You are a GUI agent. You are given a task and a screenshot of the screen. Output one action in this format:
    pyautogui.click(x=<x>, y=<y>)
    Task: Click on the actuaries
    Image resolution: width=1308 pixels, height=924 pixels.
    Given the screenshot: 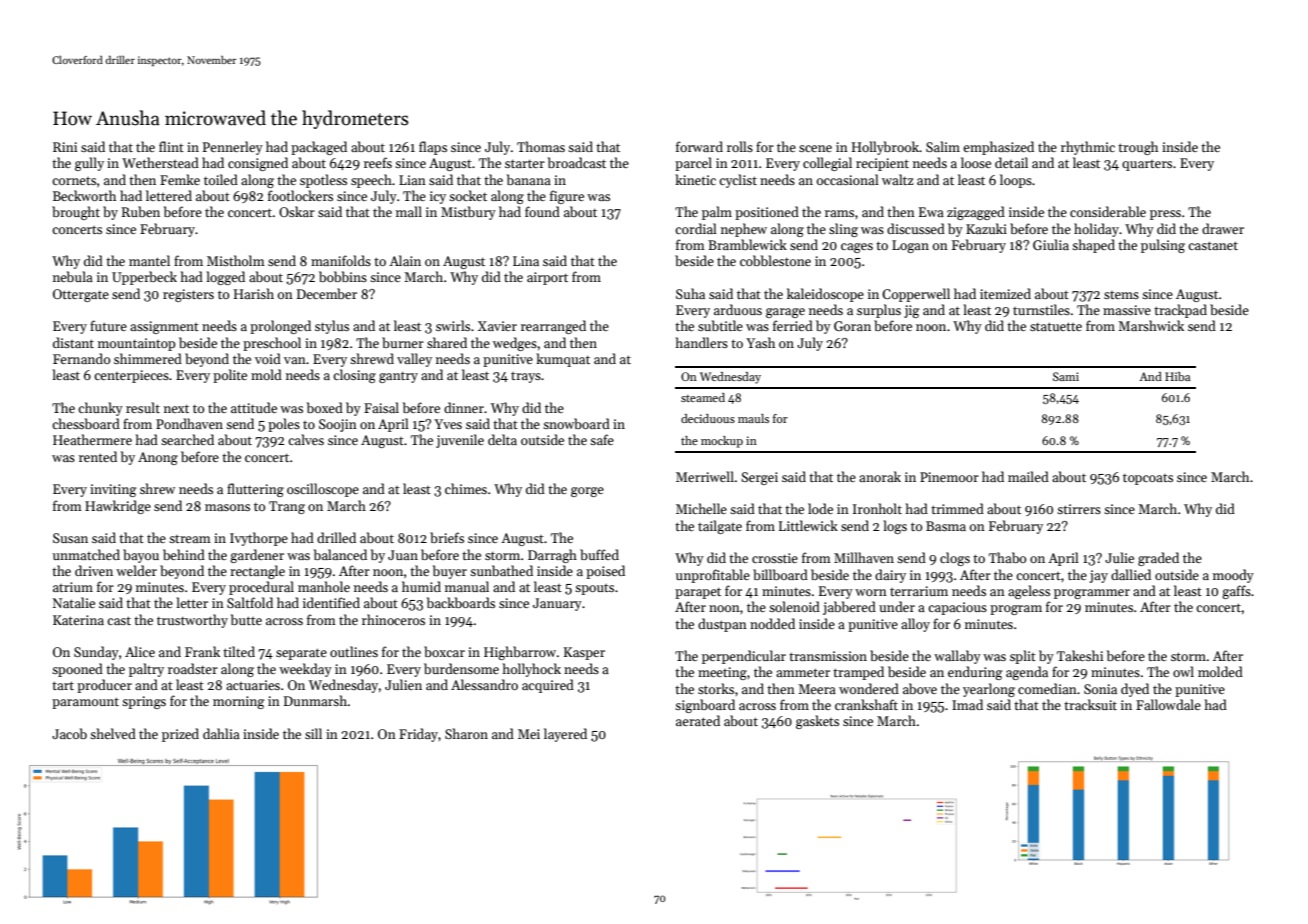 What is the action you would take?
    pyautogui.click(x=253, y=685)
